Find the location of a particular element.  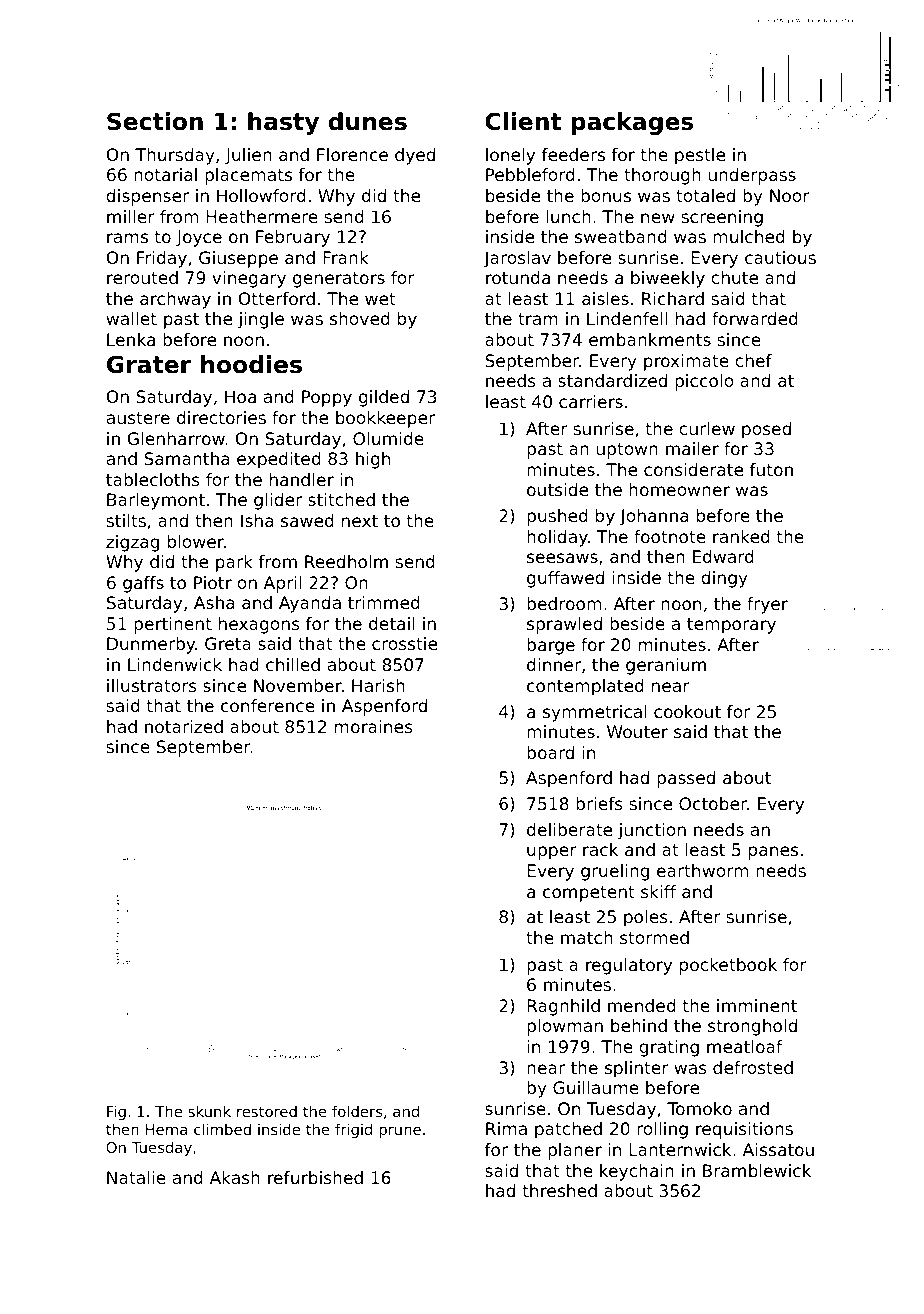

Grater is located at coordinates (149, 364).
